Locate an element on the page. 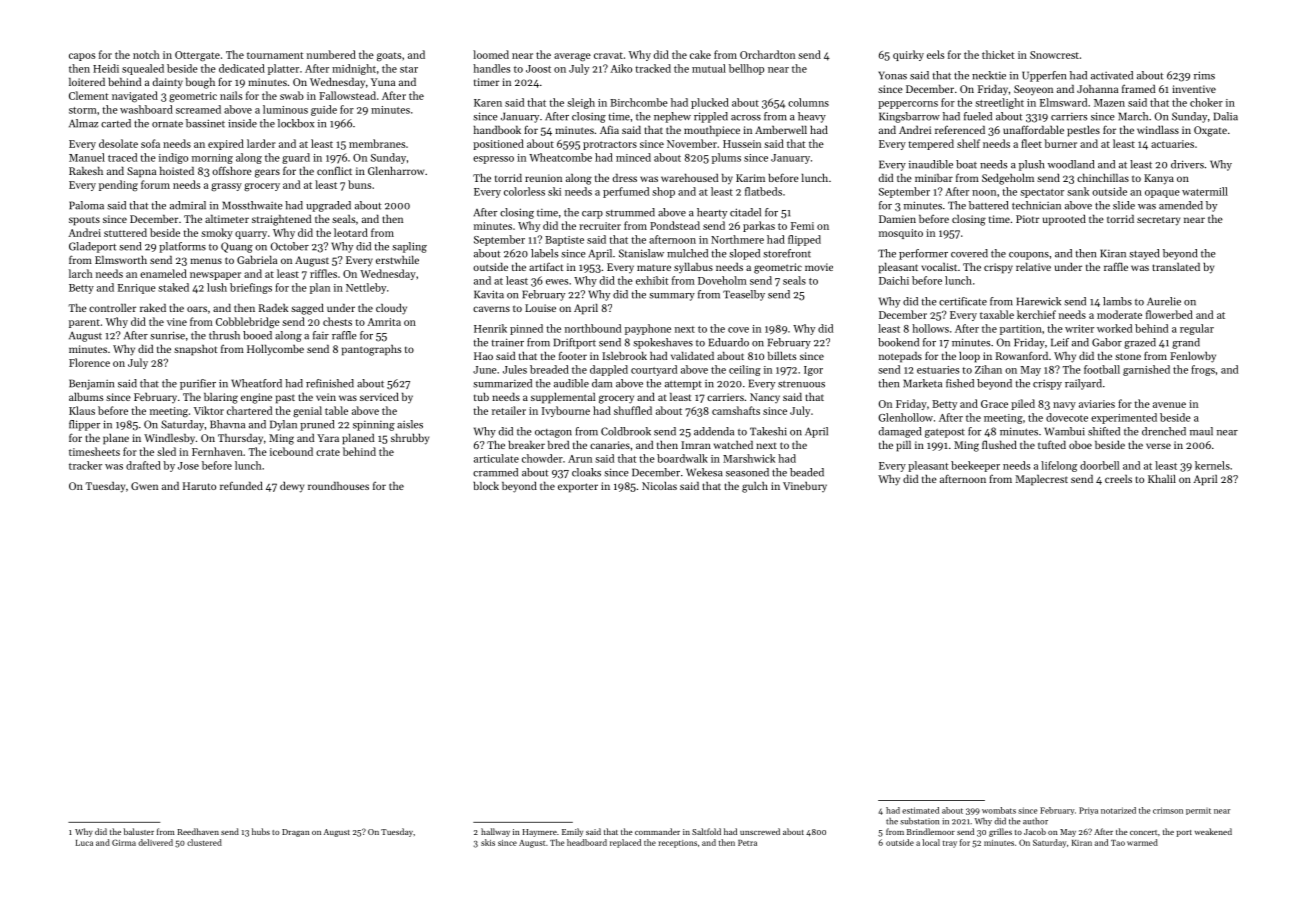 The width and height of the image is (1308, 924). Dragan is located at coordinates (296, 833).
